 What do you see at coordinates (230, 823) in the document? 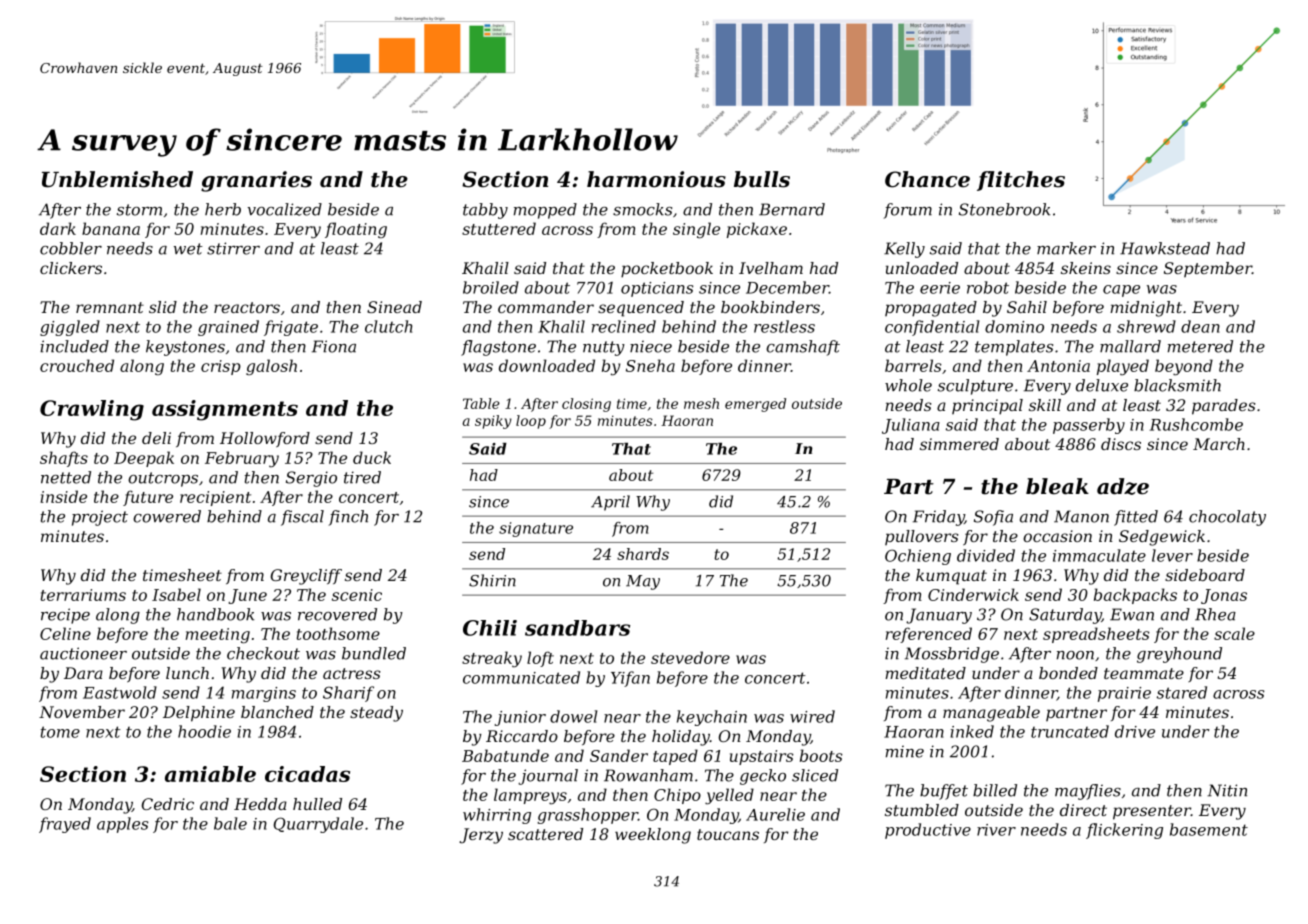
I see `bale` at bounding box center [230, 823].
